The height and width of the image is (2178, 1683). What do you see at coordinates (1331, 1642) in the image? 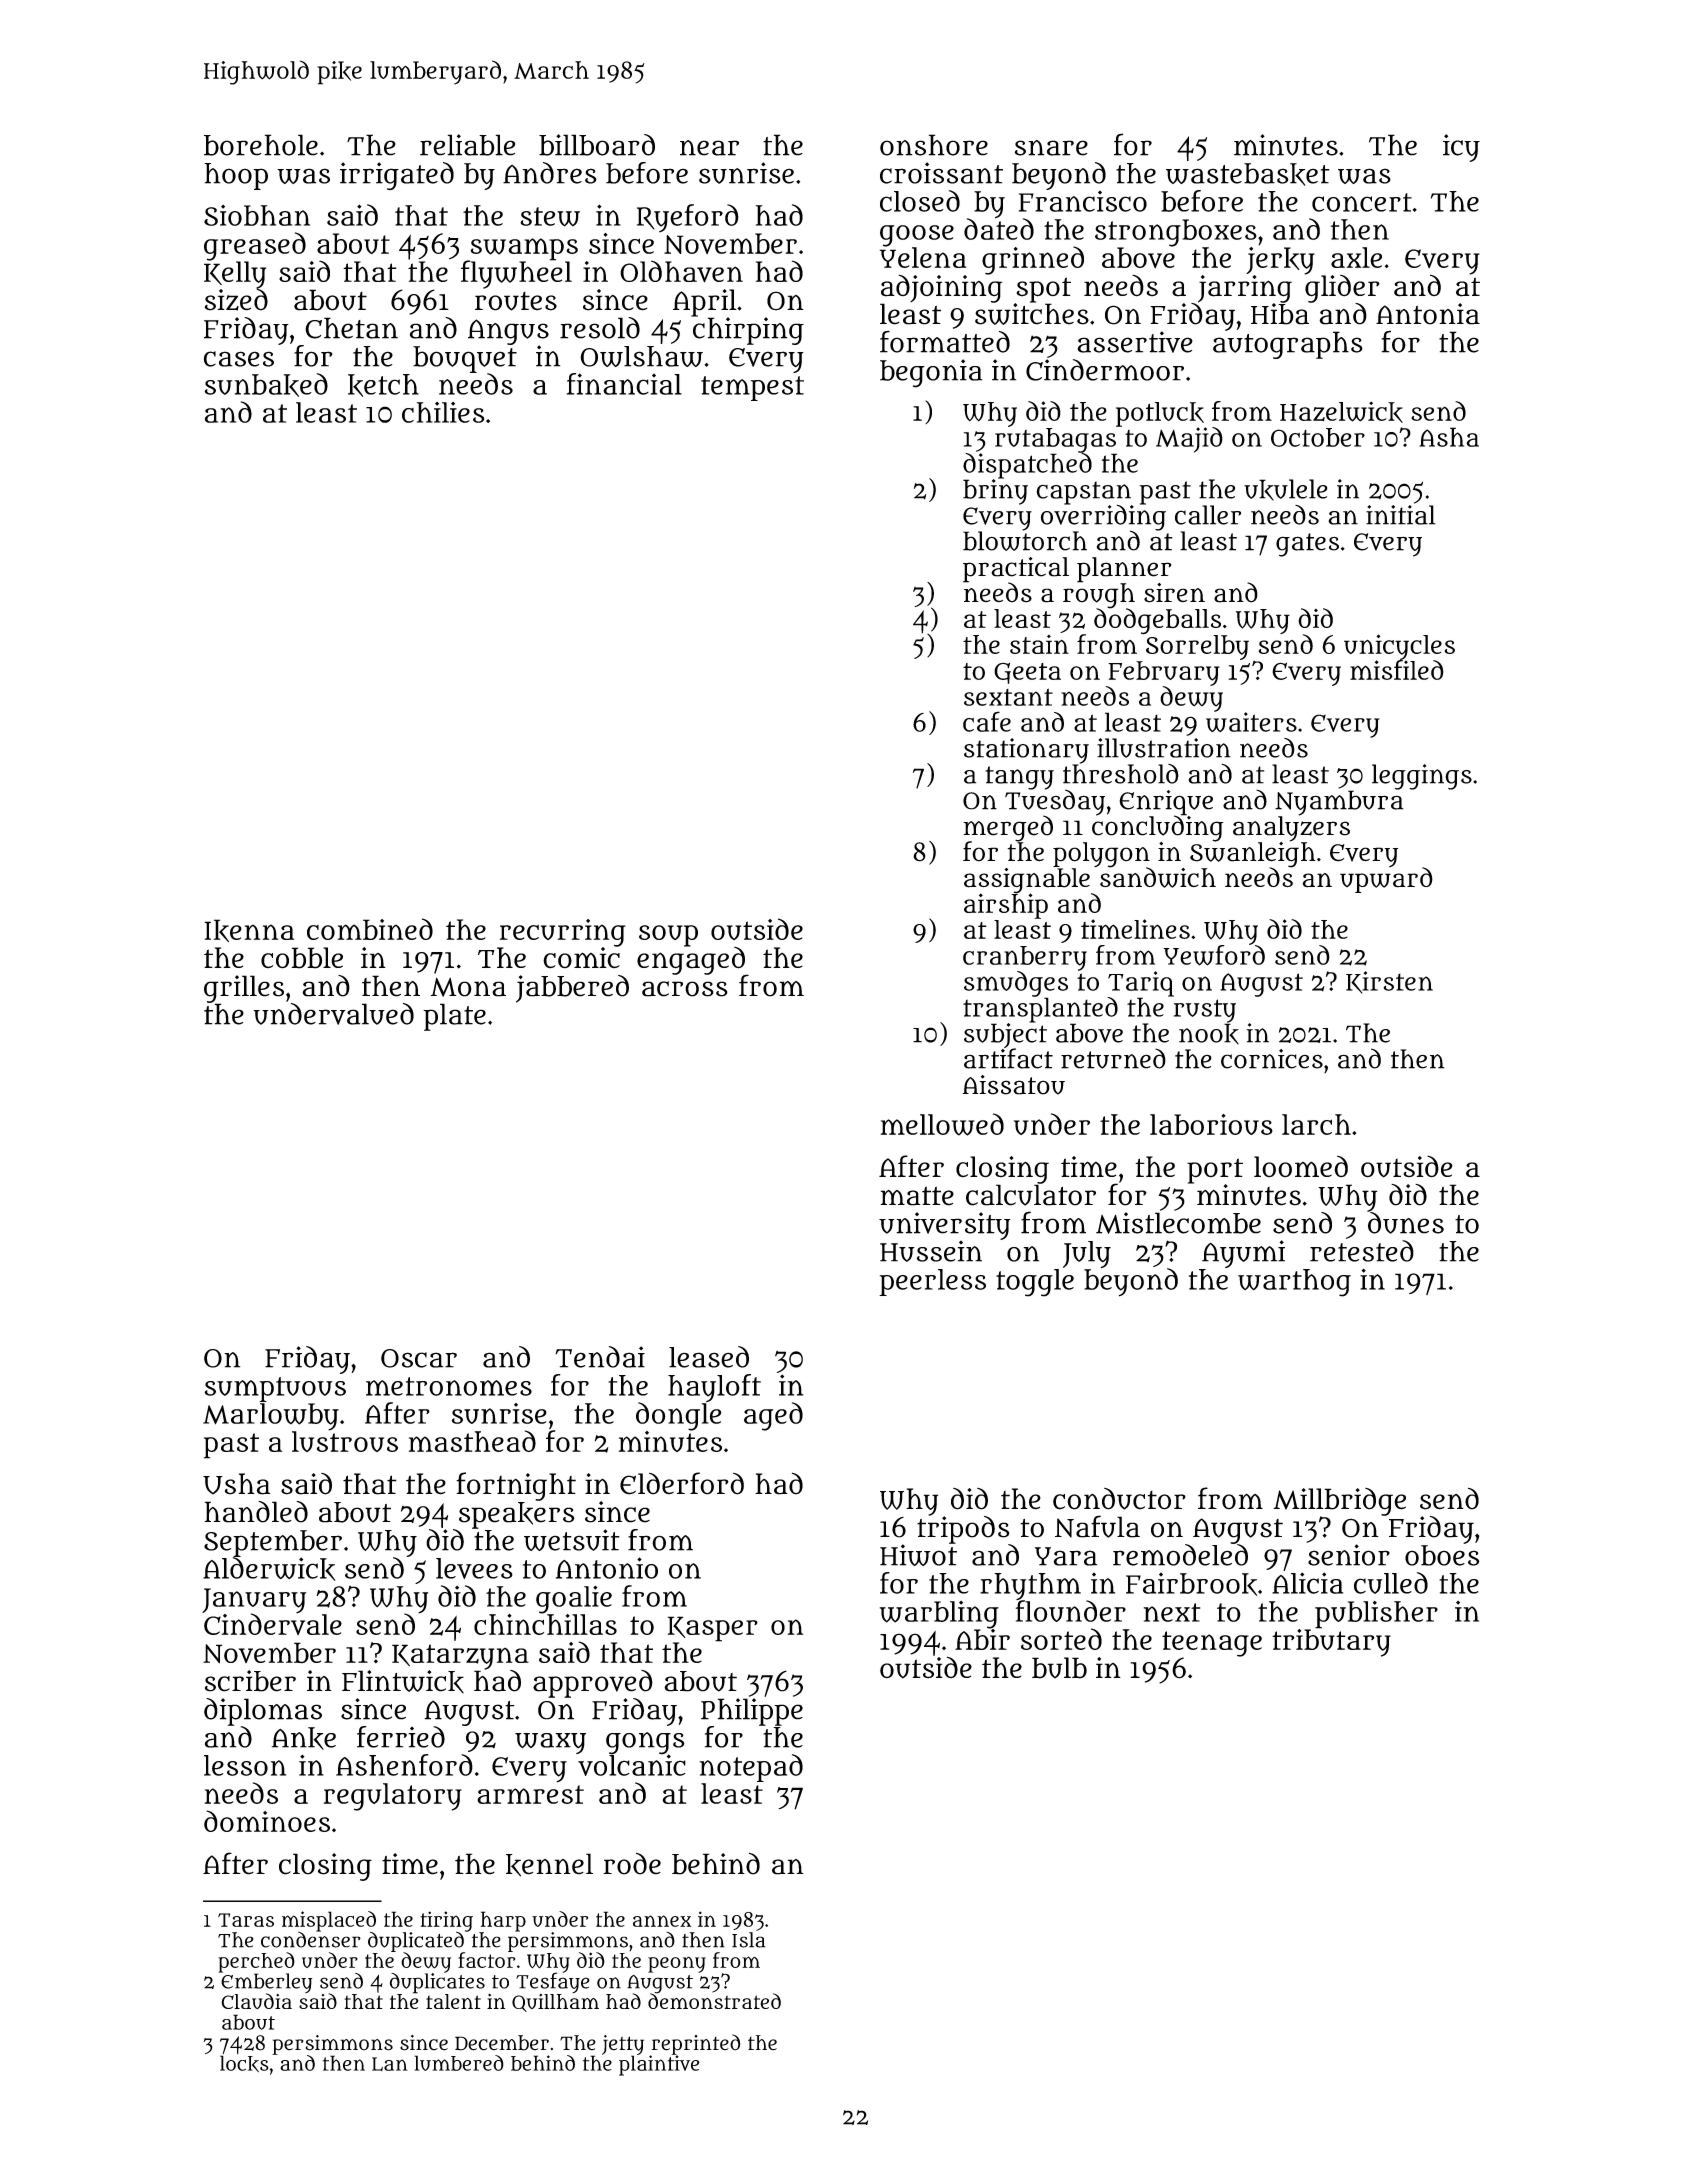
I see `tributary` at bounding box center [1331, 1642].
